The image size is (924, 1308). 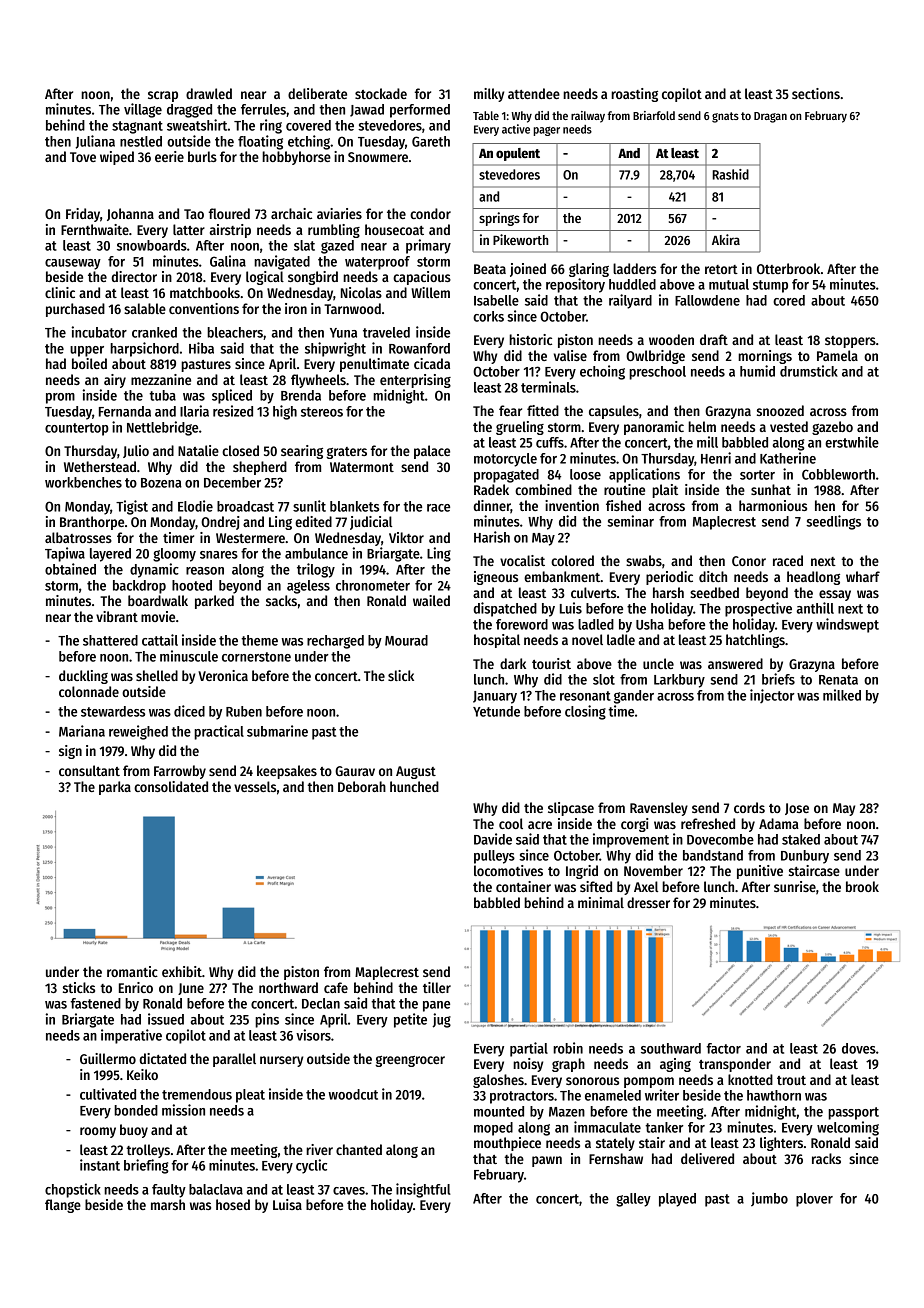 I want to click on village, so click(x=143, y=110).
